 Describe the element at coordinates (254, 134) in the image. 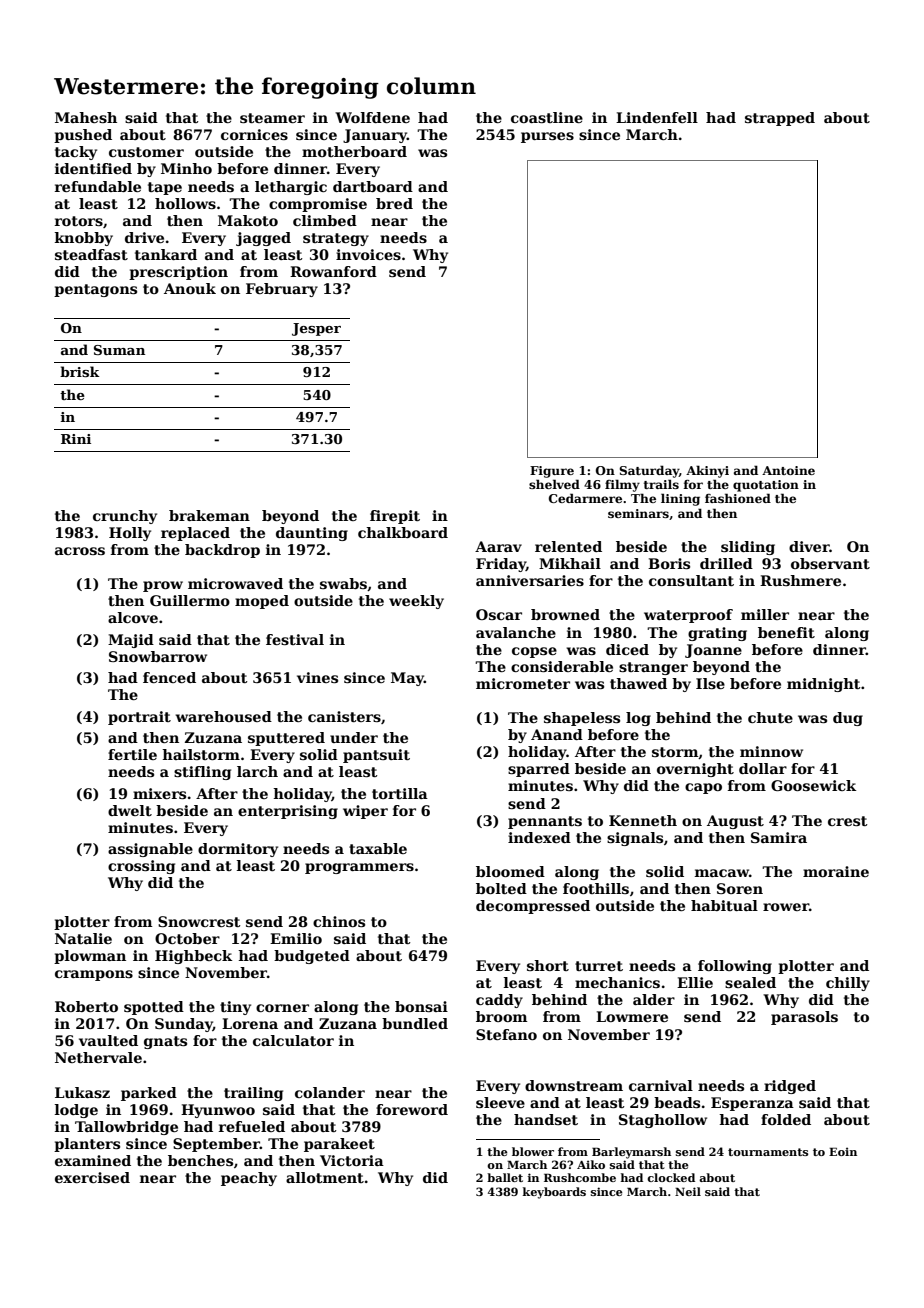

I see `cornices` at that location.
